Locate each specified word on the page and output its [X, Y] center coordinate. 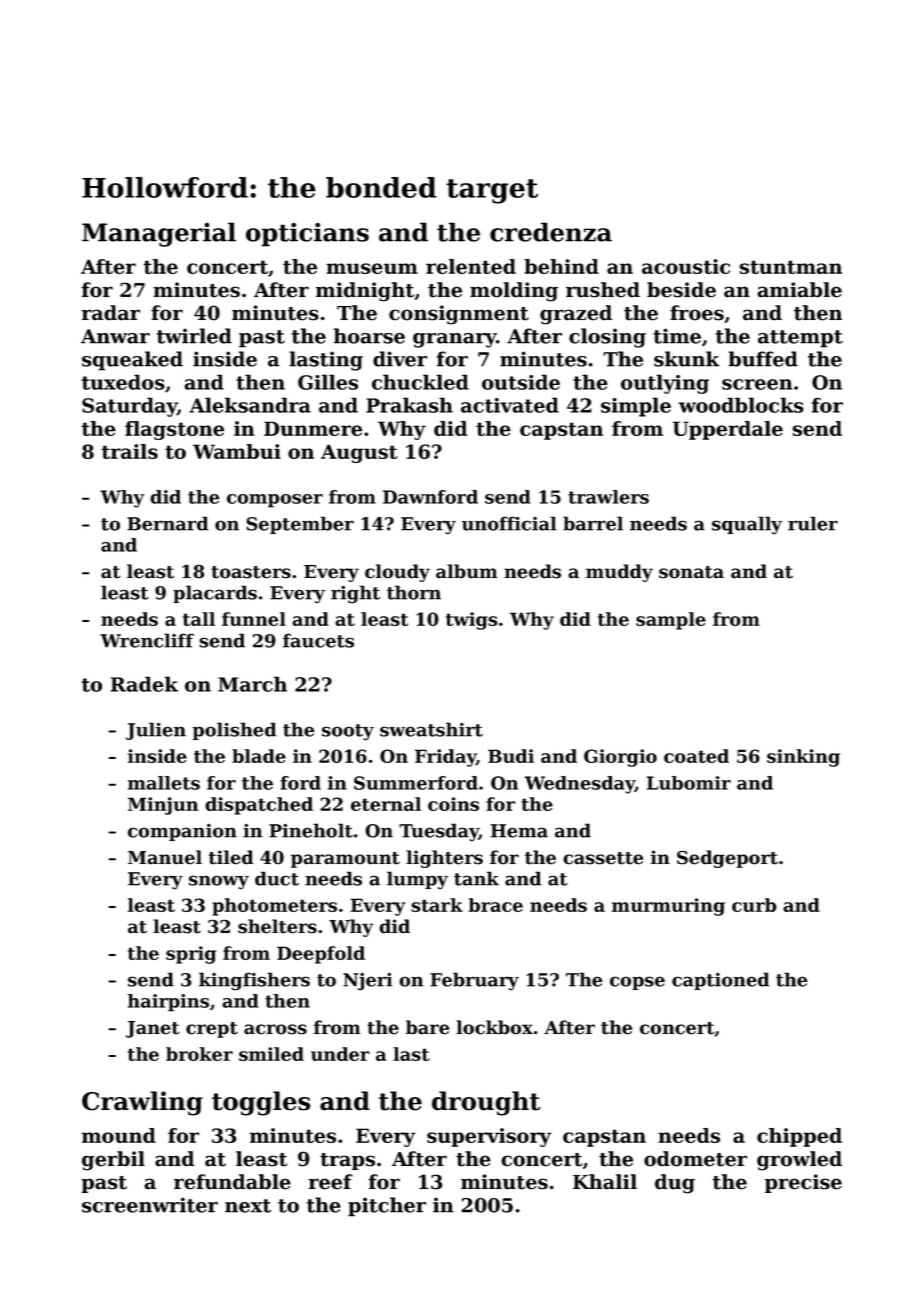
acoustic [686, 266]
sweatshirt [431, 729]
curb [754, 905]
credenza [551, 232]
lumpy [417, 880]
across [275, 1029]
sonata [691, 572]
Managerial [159, 234]
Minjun [163, 806]
